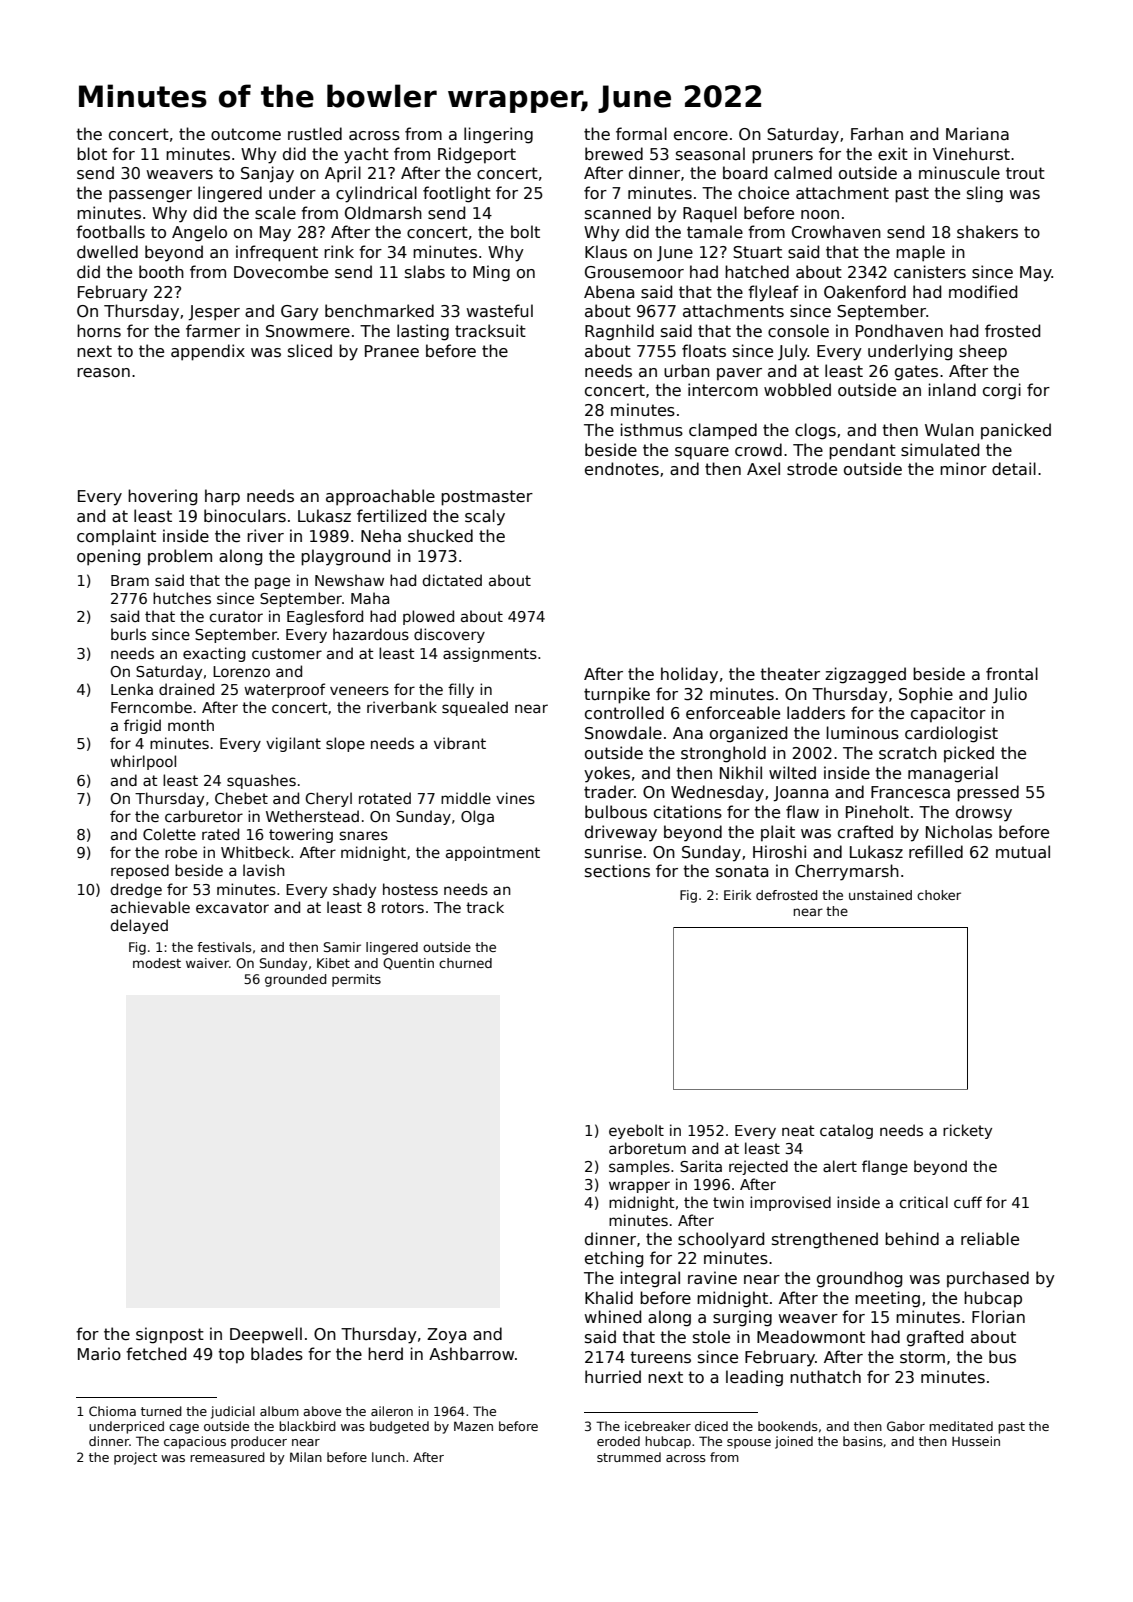 The width and height of the document is (1133, 1602). Describe the element at coordinates (607, 774) in the document. I see `yokes` at that location.
